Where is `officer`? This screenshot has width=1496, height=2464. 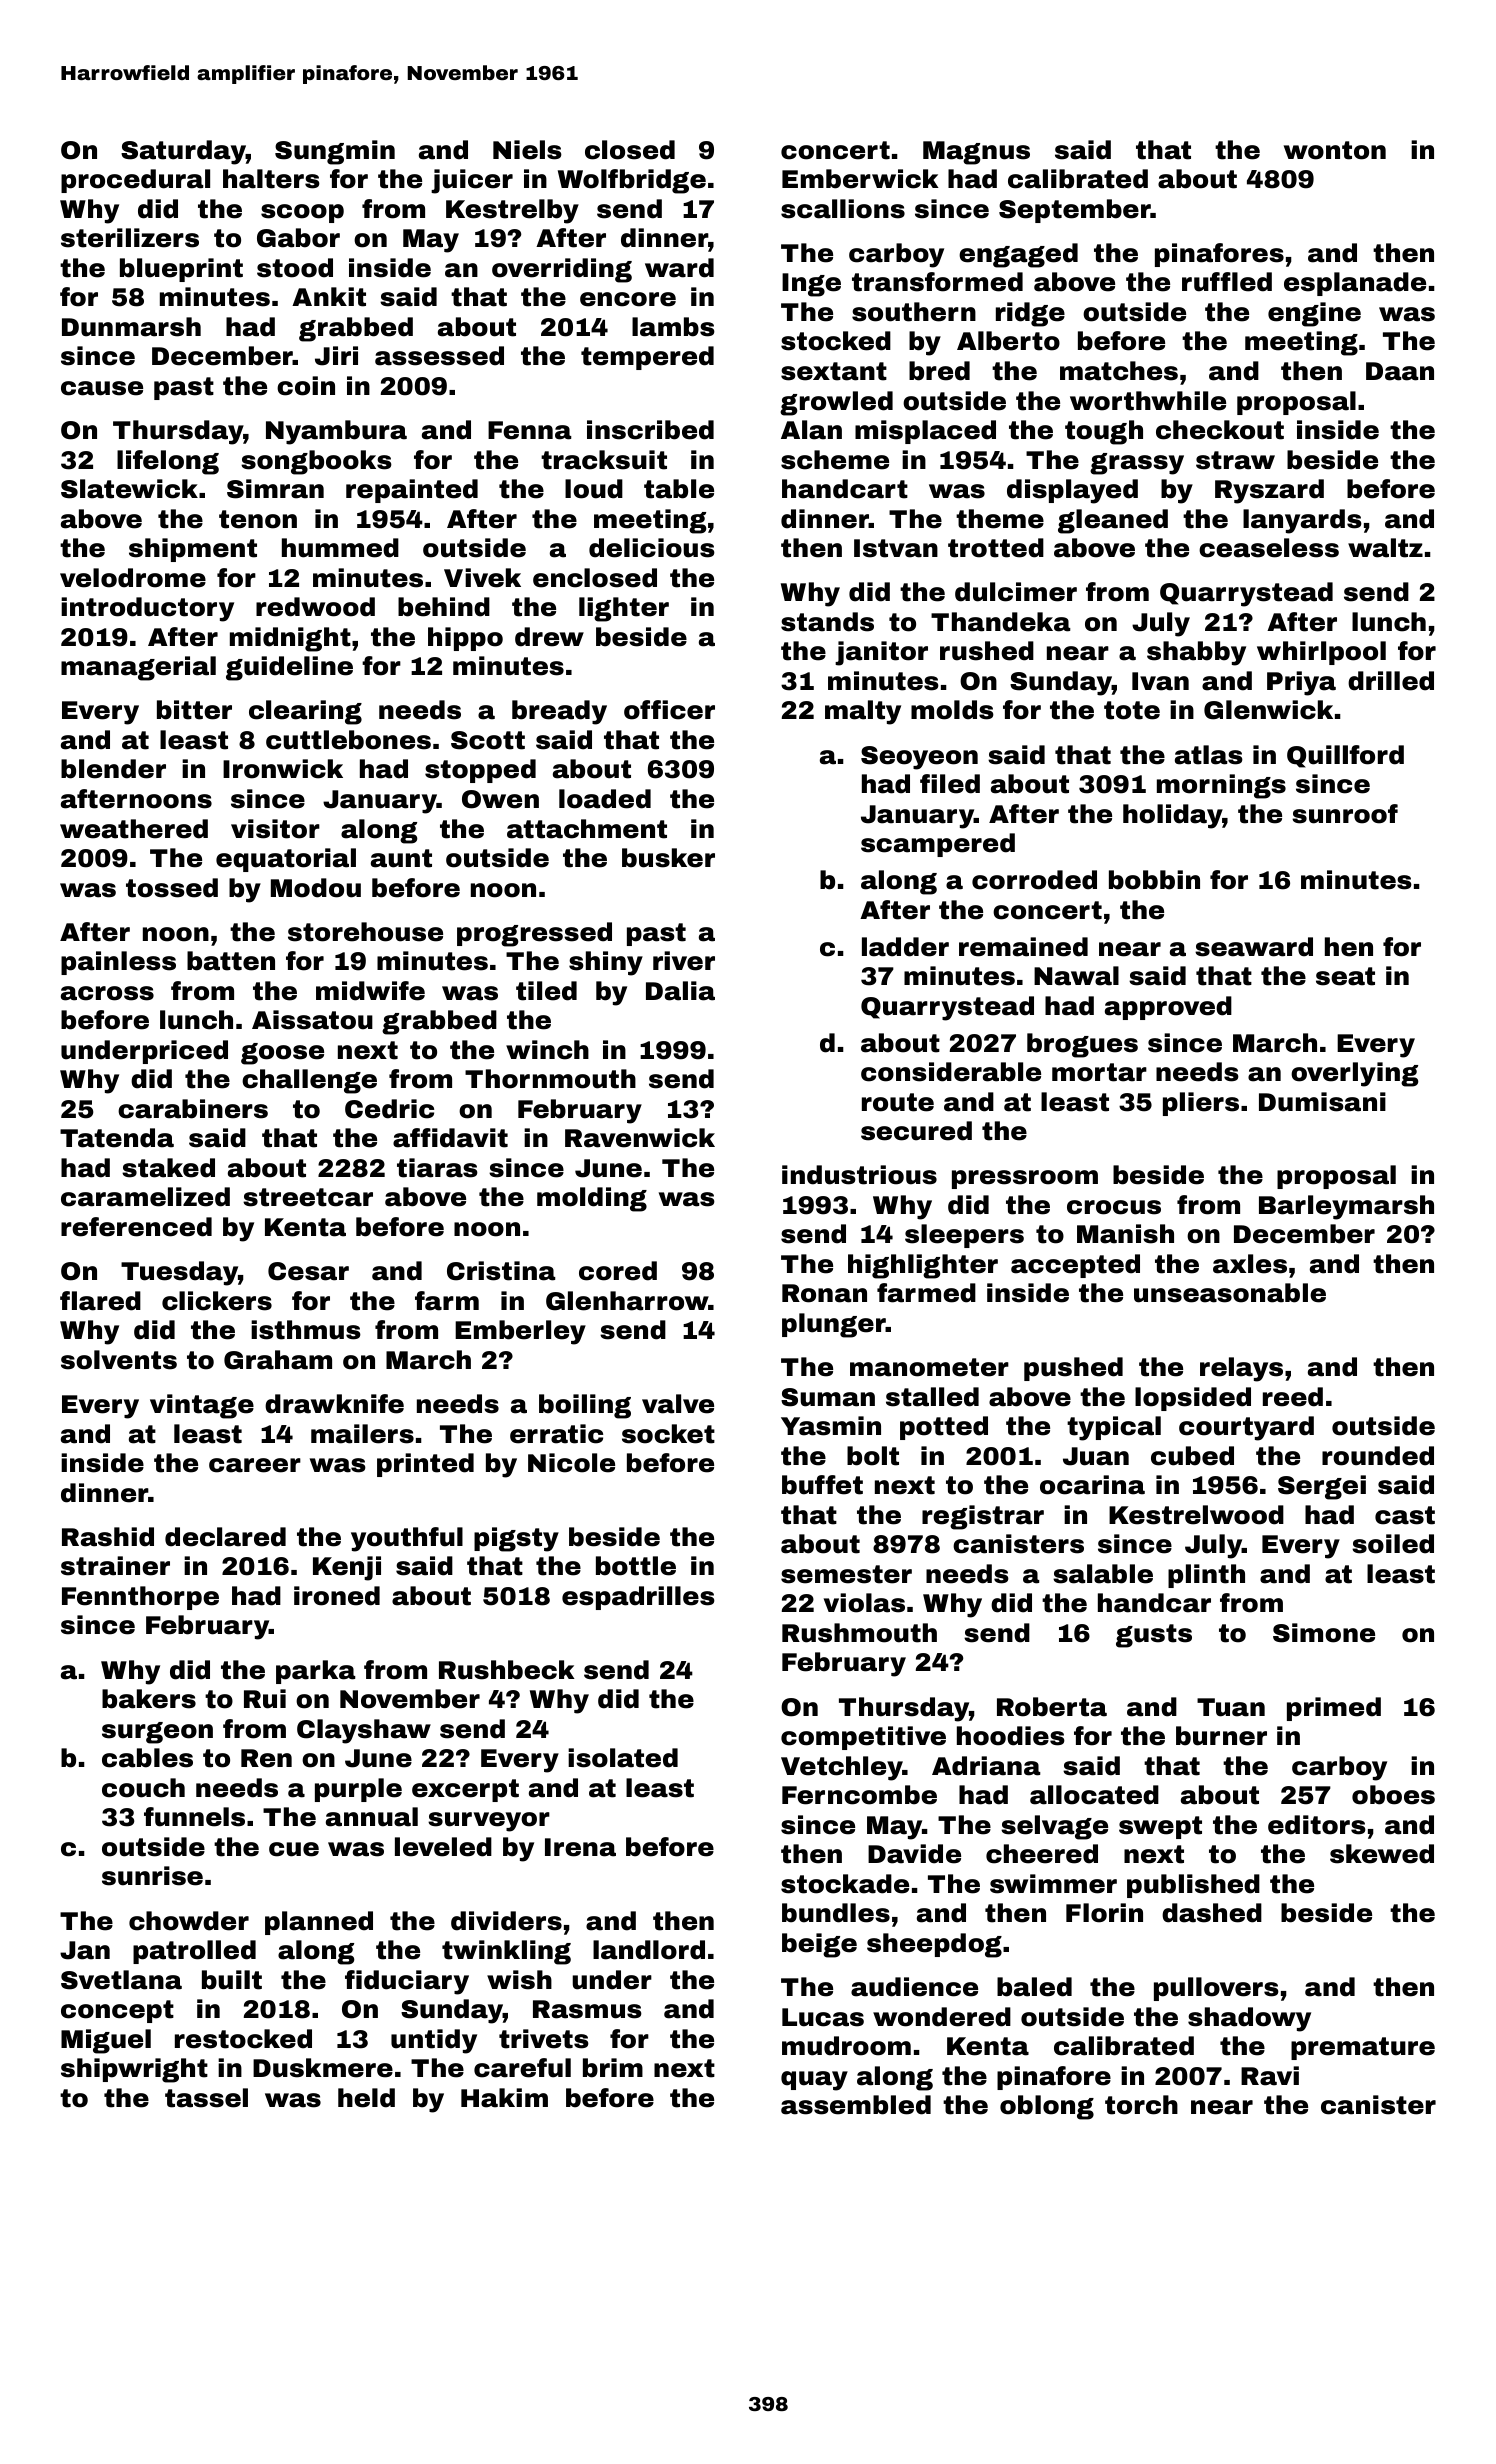 officer is located at coordinates (669, 710).
